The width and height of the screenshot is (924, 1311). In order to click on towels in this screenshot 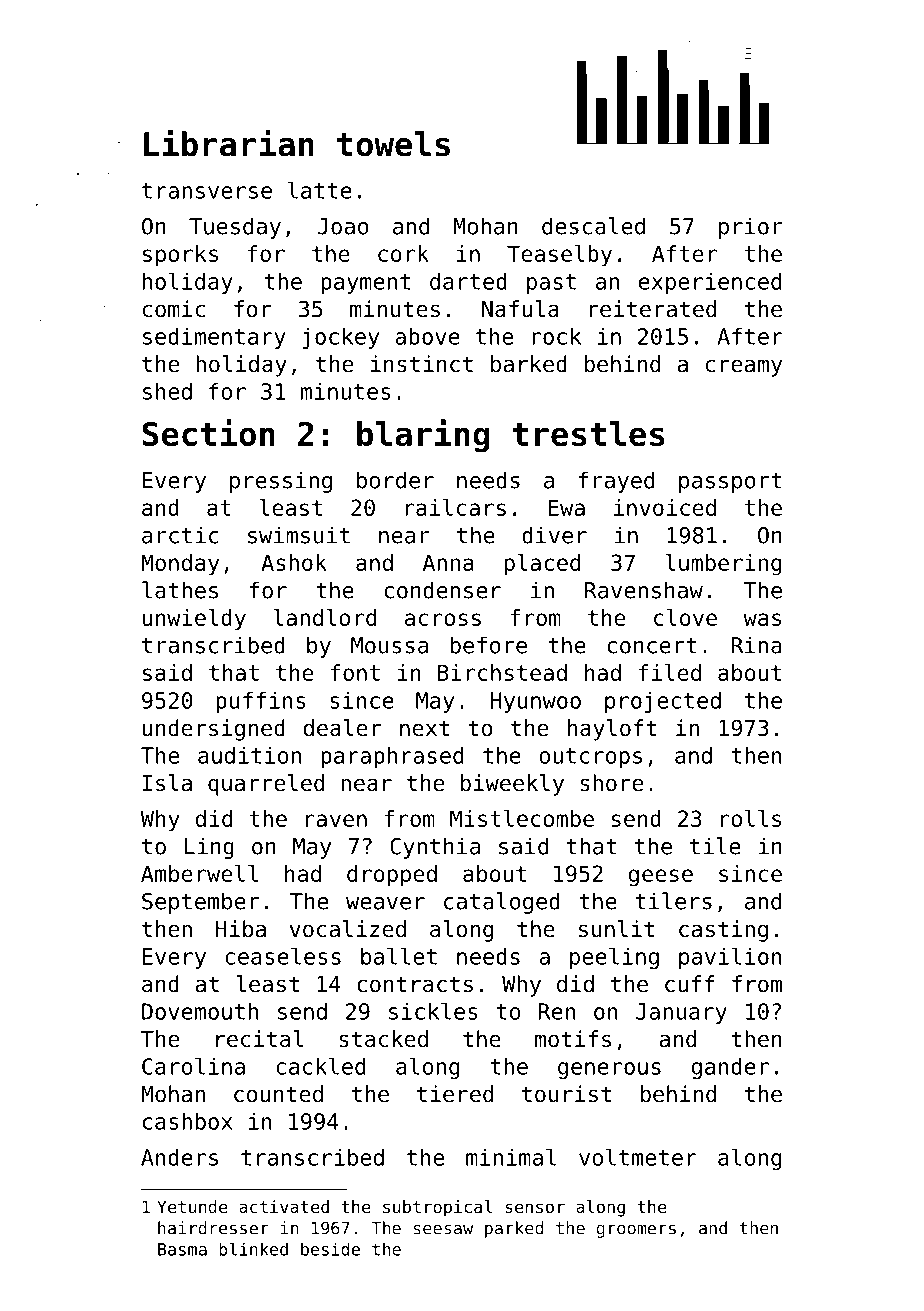, I will do `click(393, 144)`.
